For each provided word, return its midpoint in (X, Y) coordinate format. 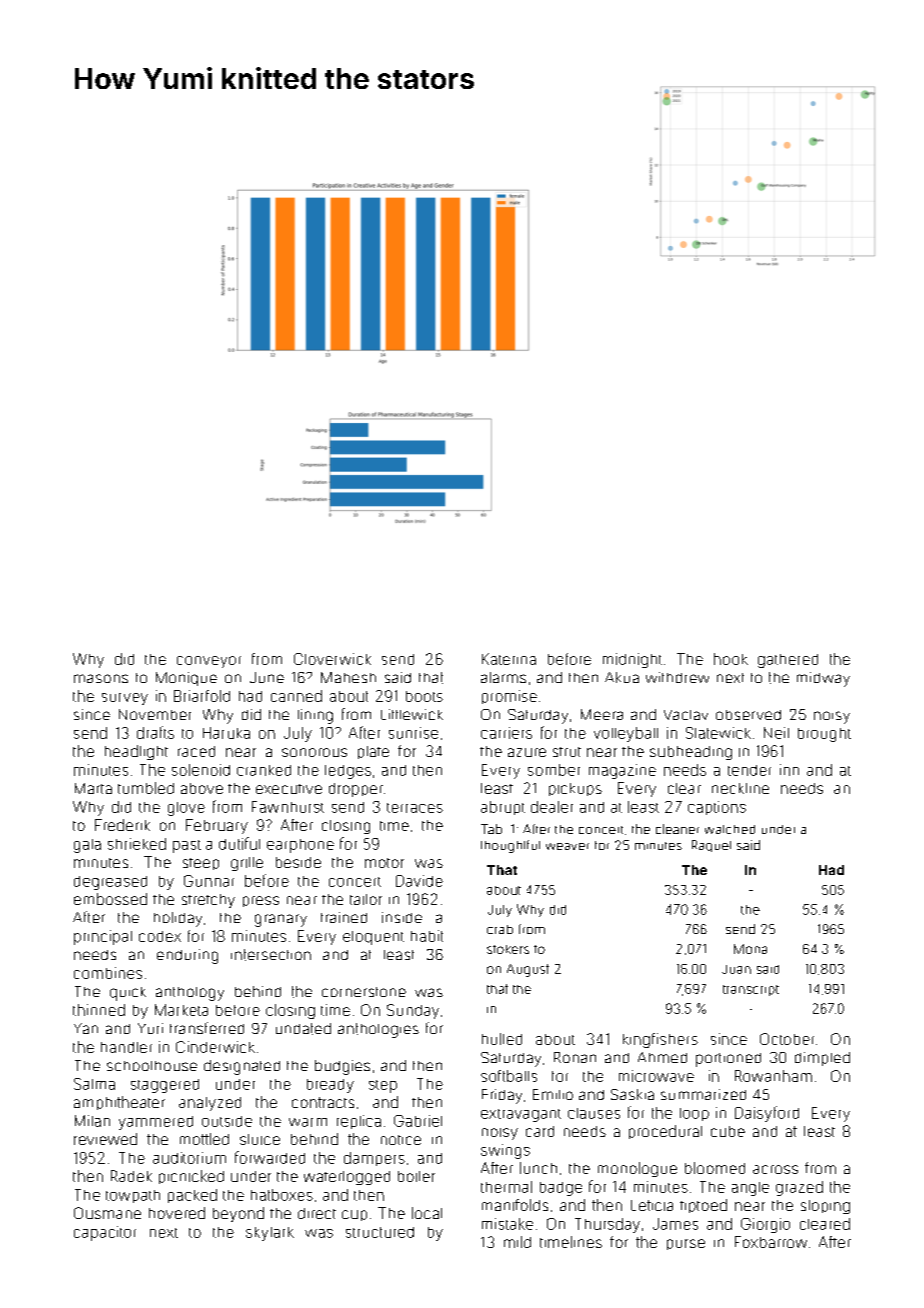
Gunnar (209, 881)
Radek (131, 1176)
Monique (186, 679)
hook (731, 659)
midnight (632, 660)
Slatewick (718, 733)
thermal (506, 1187)
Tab (491, 829)
